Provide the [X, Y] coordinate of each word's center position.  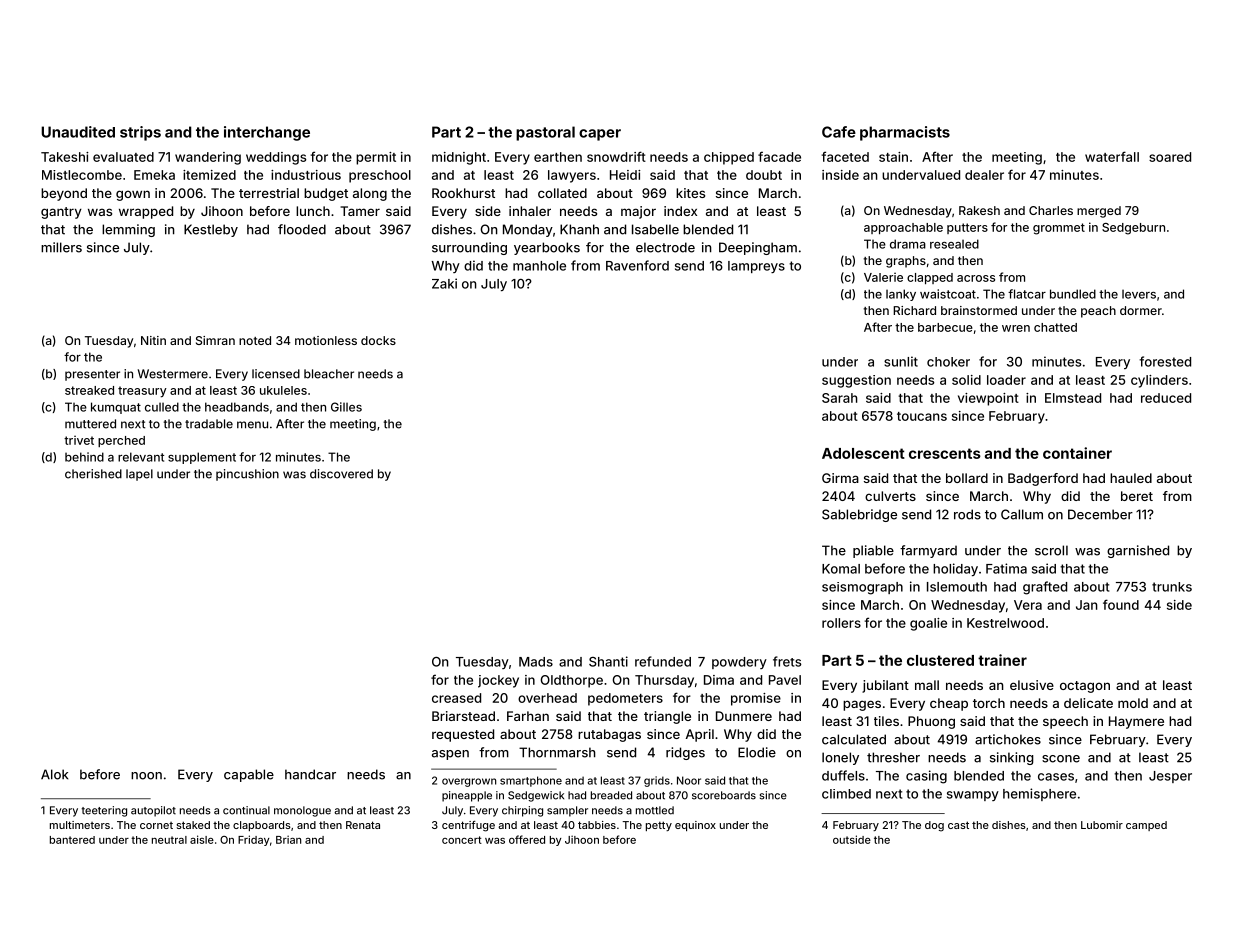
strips [140, 133]
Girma [840, 478]
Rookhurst [463, 193]
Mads [536, 662]
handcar [310, 774]
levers [1139, 294]
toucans [922, 416]
